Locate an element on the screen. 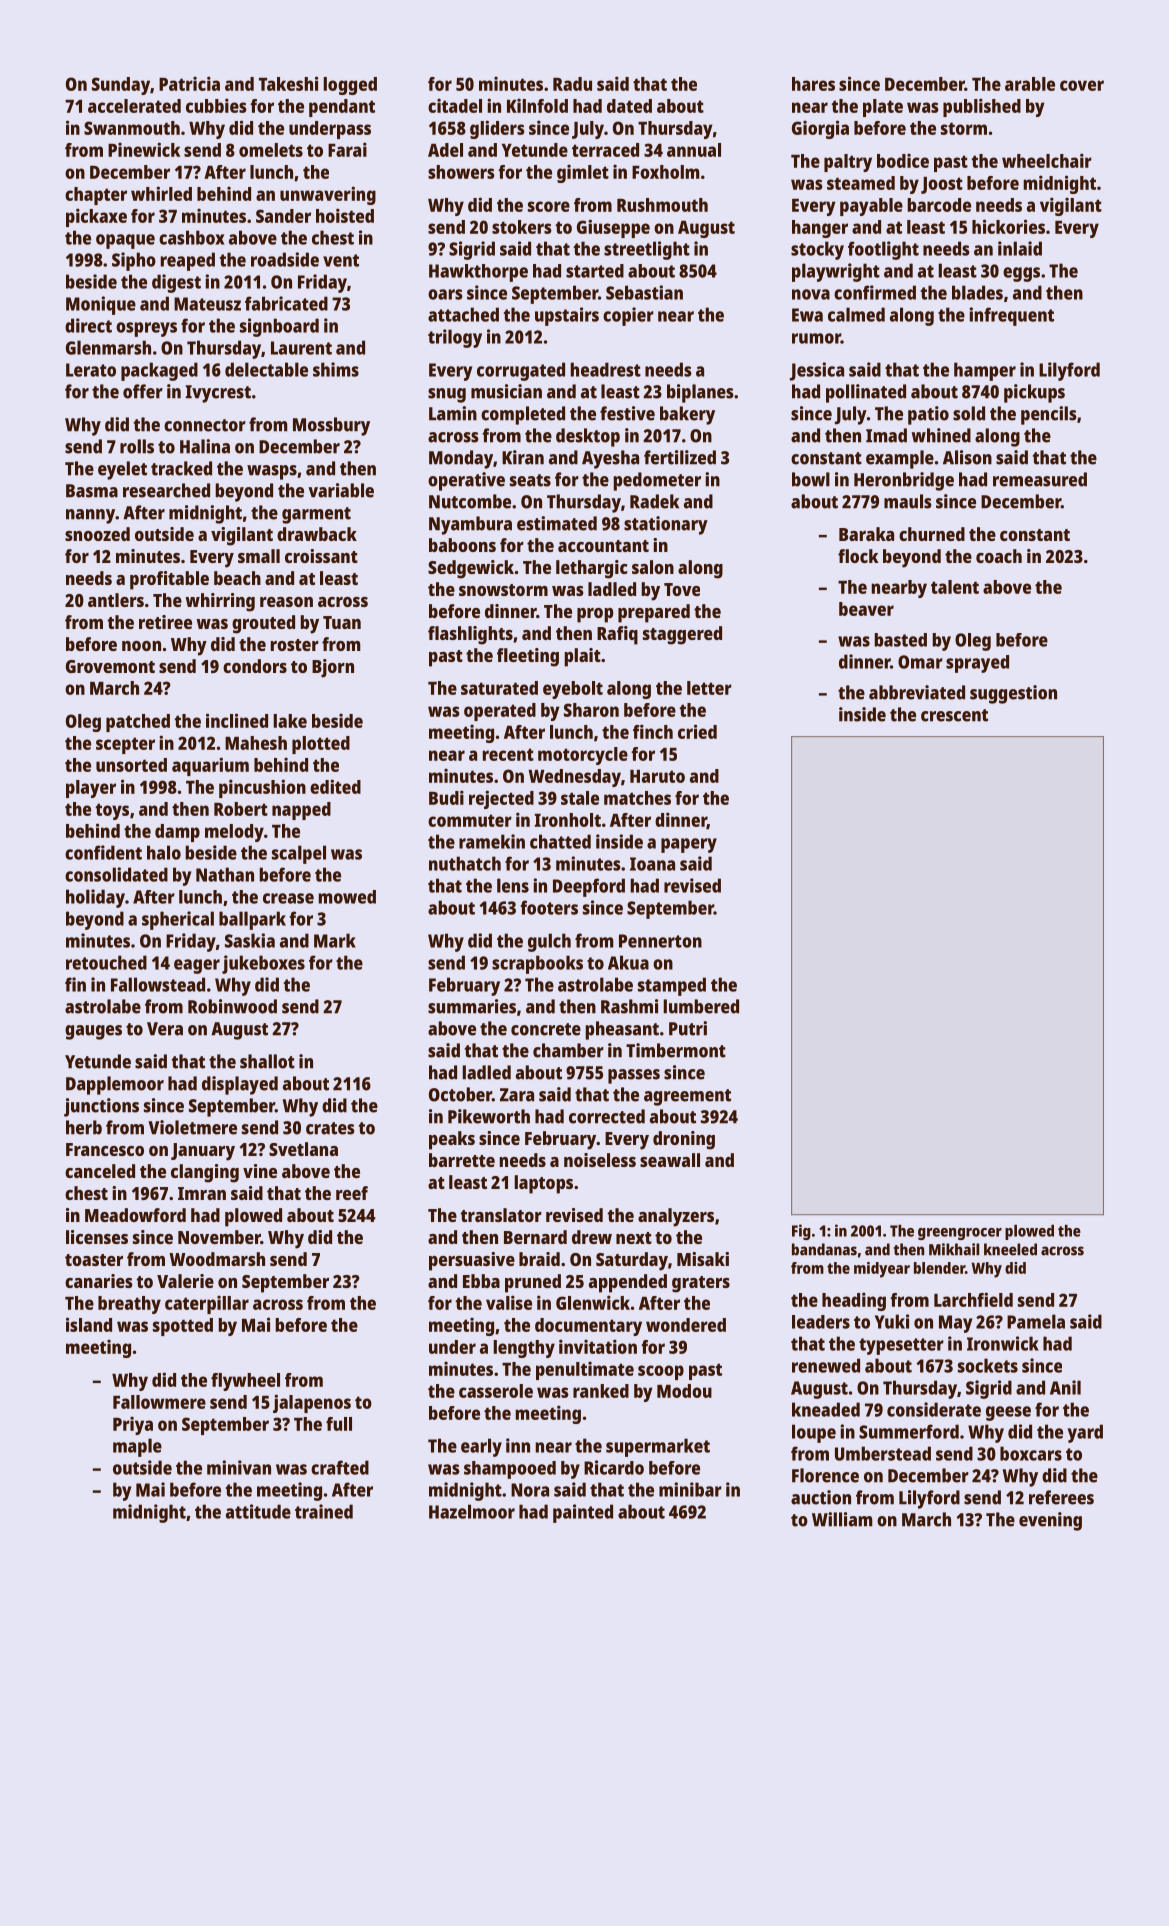 Image resolution: width=1169 pixels, height=1926 pixels. flywheel is located at coordinates (245, 1382).
